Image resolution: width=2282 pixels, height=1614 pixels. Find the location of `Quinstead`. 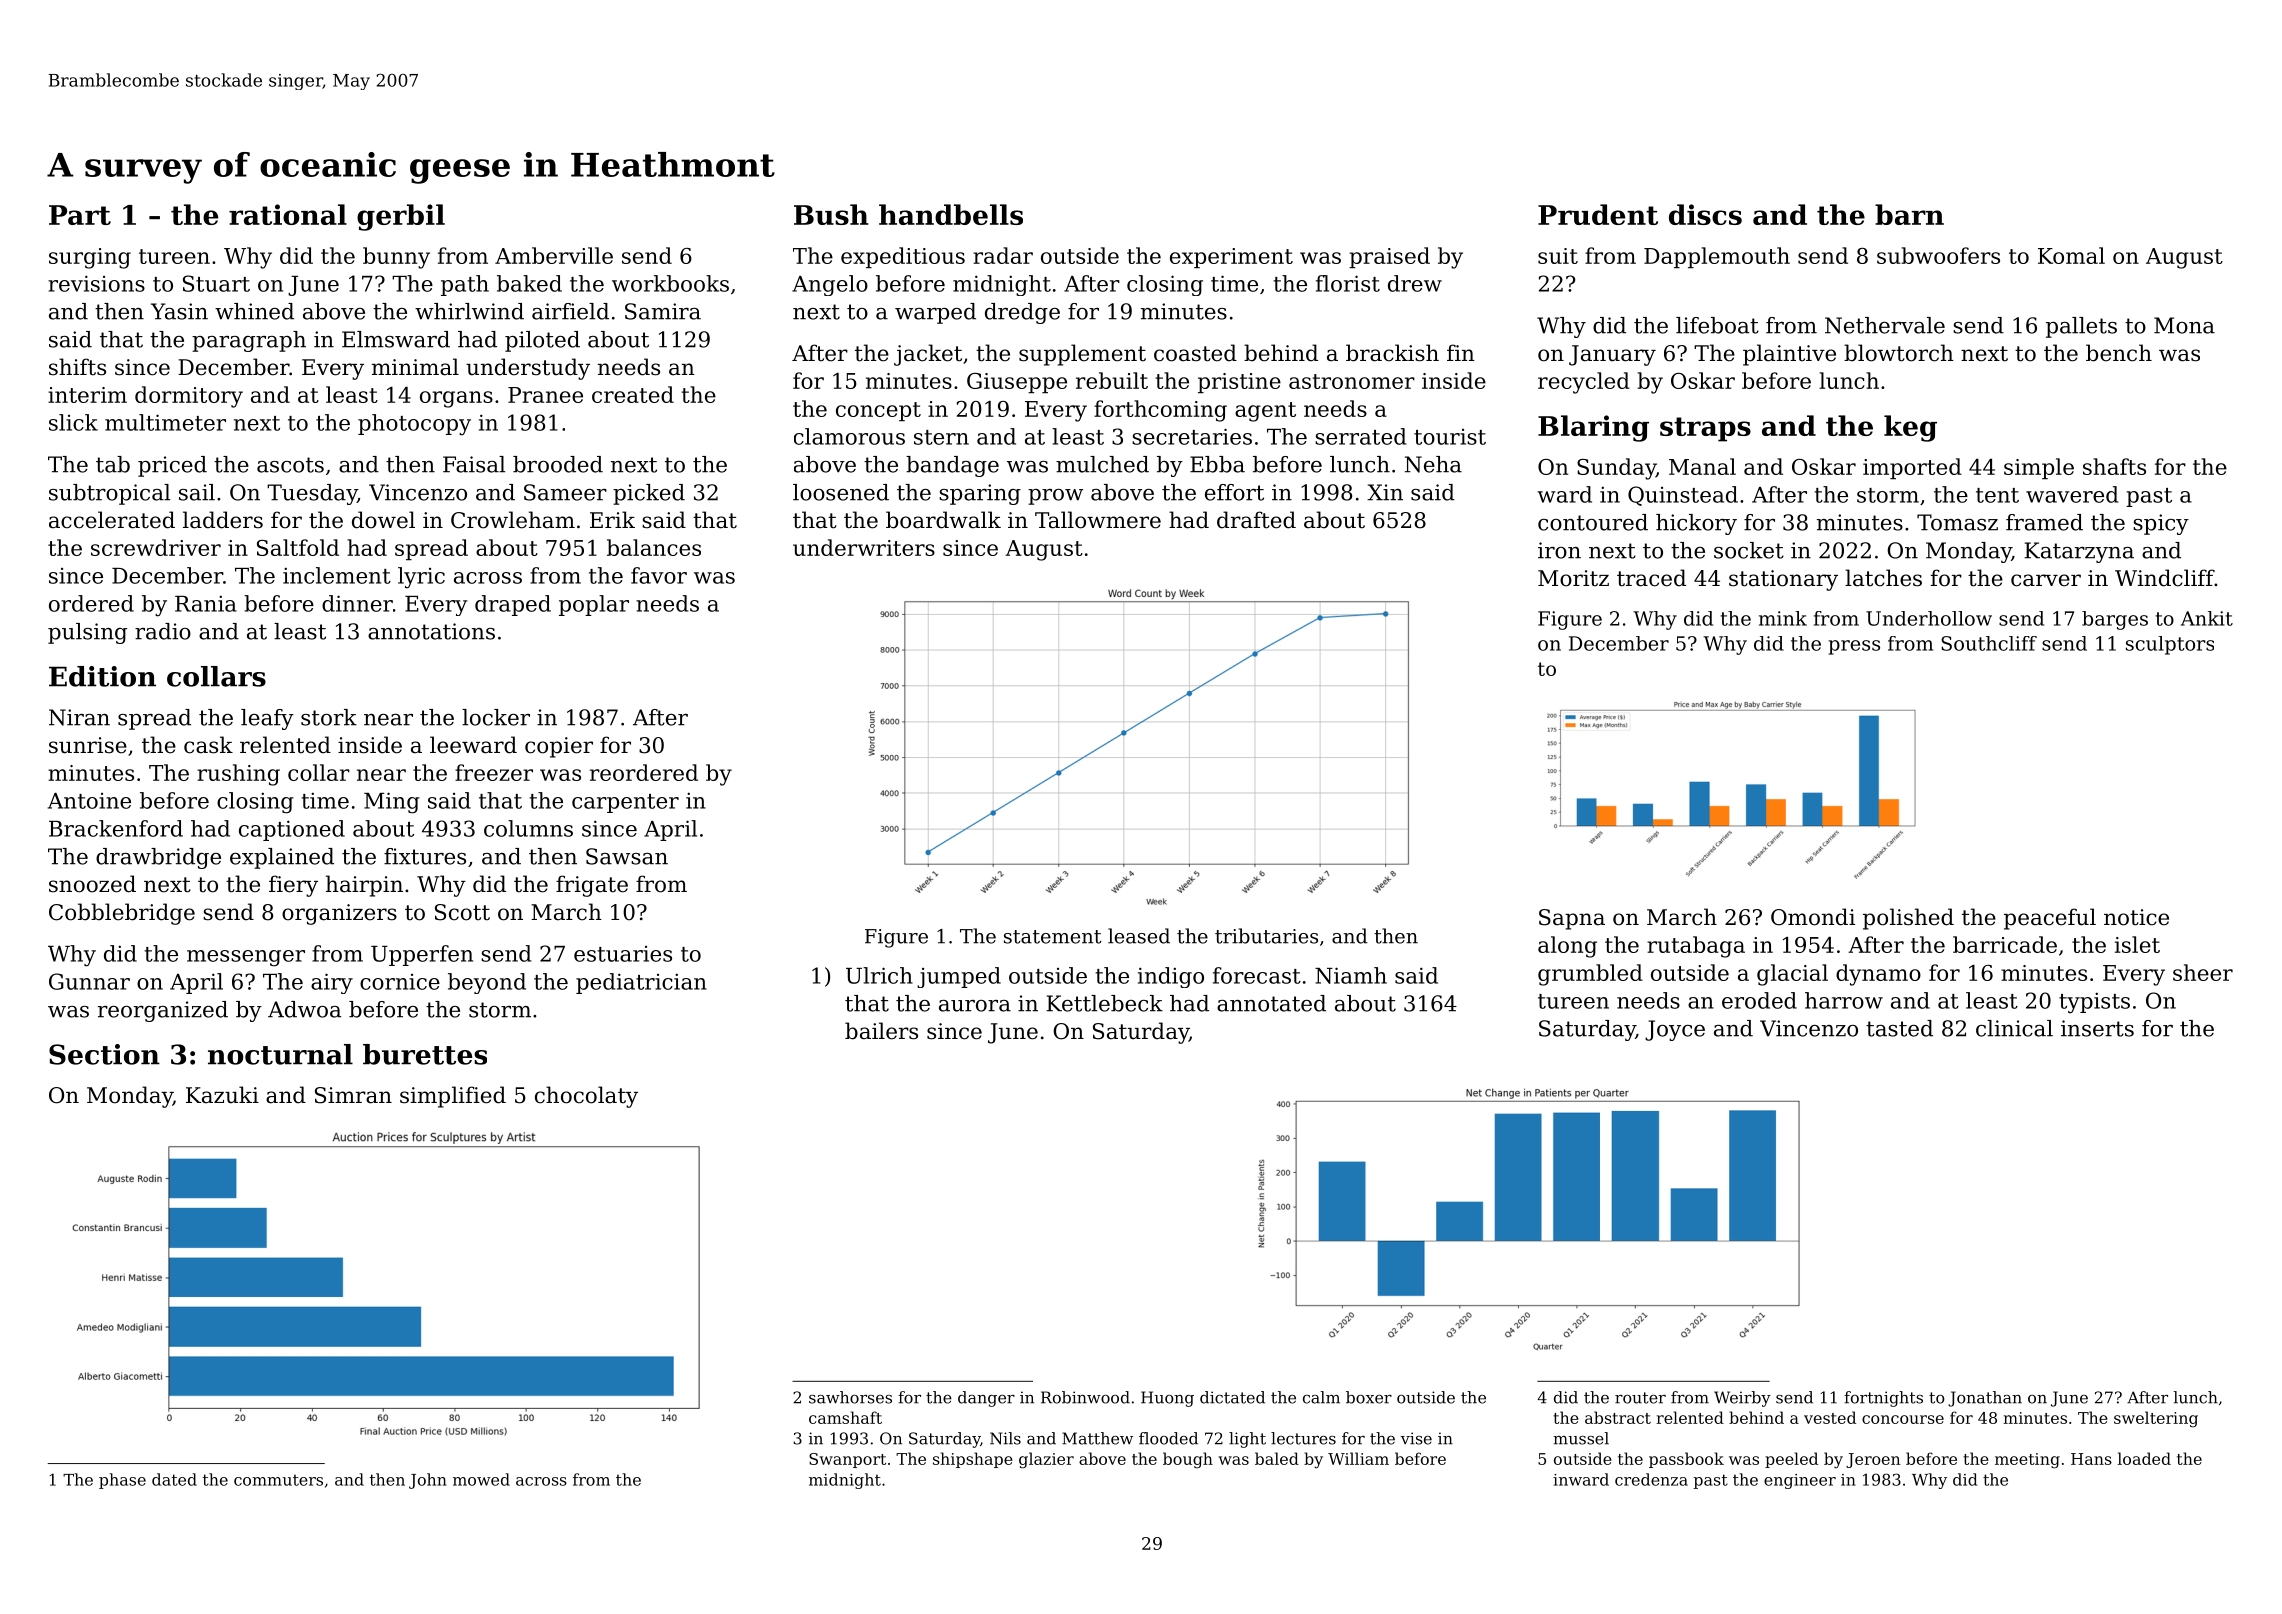

Quinstead is located at coordinates (1683, 496).
